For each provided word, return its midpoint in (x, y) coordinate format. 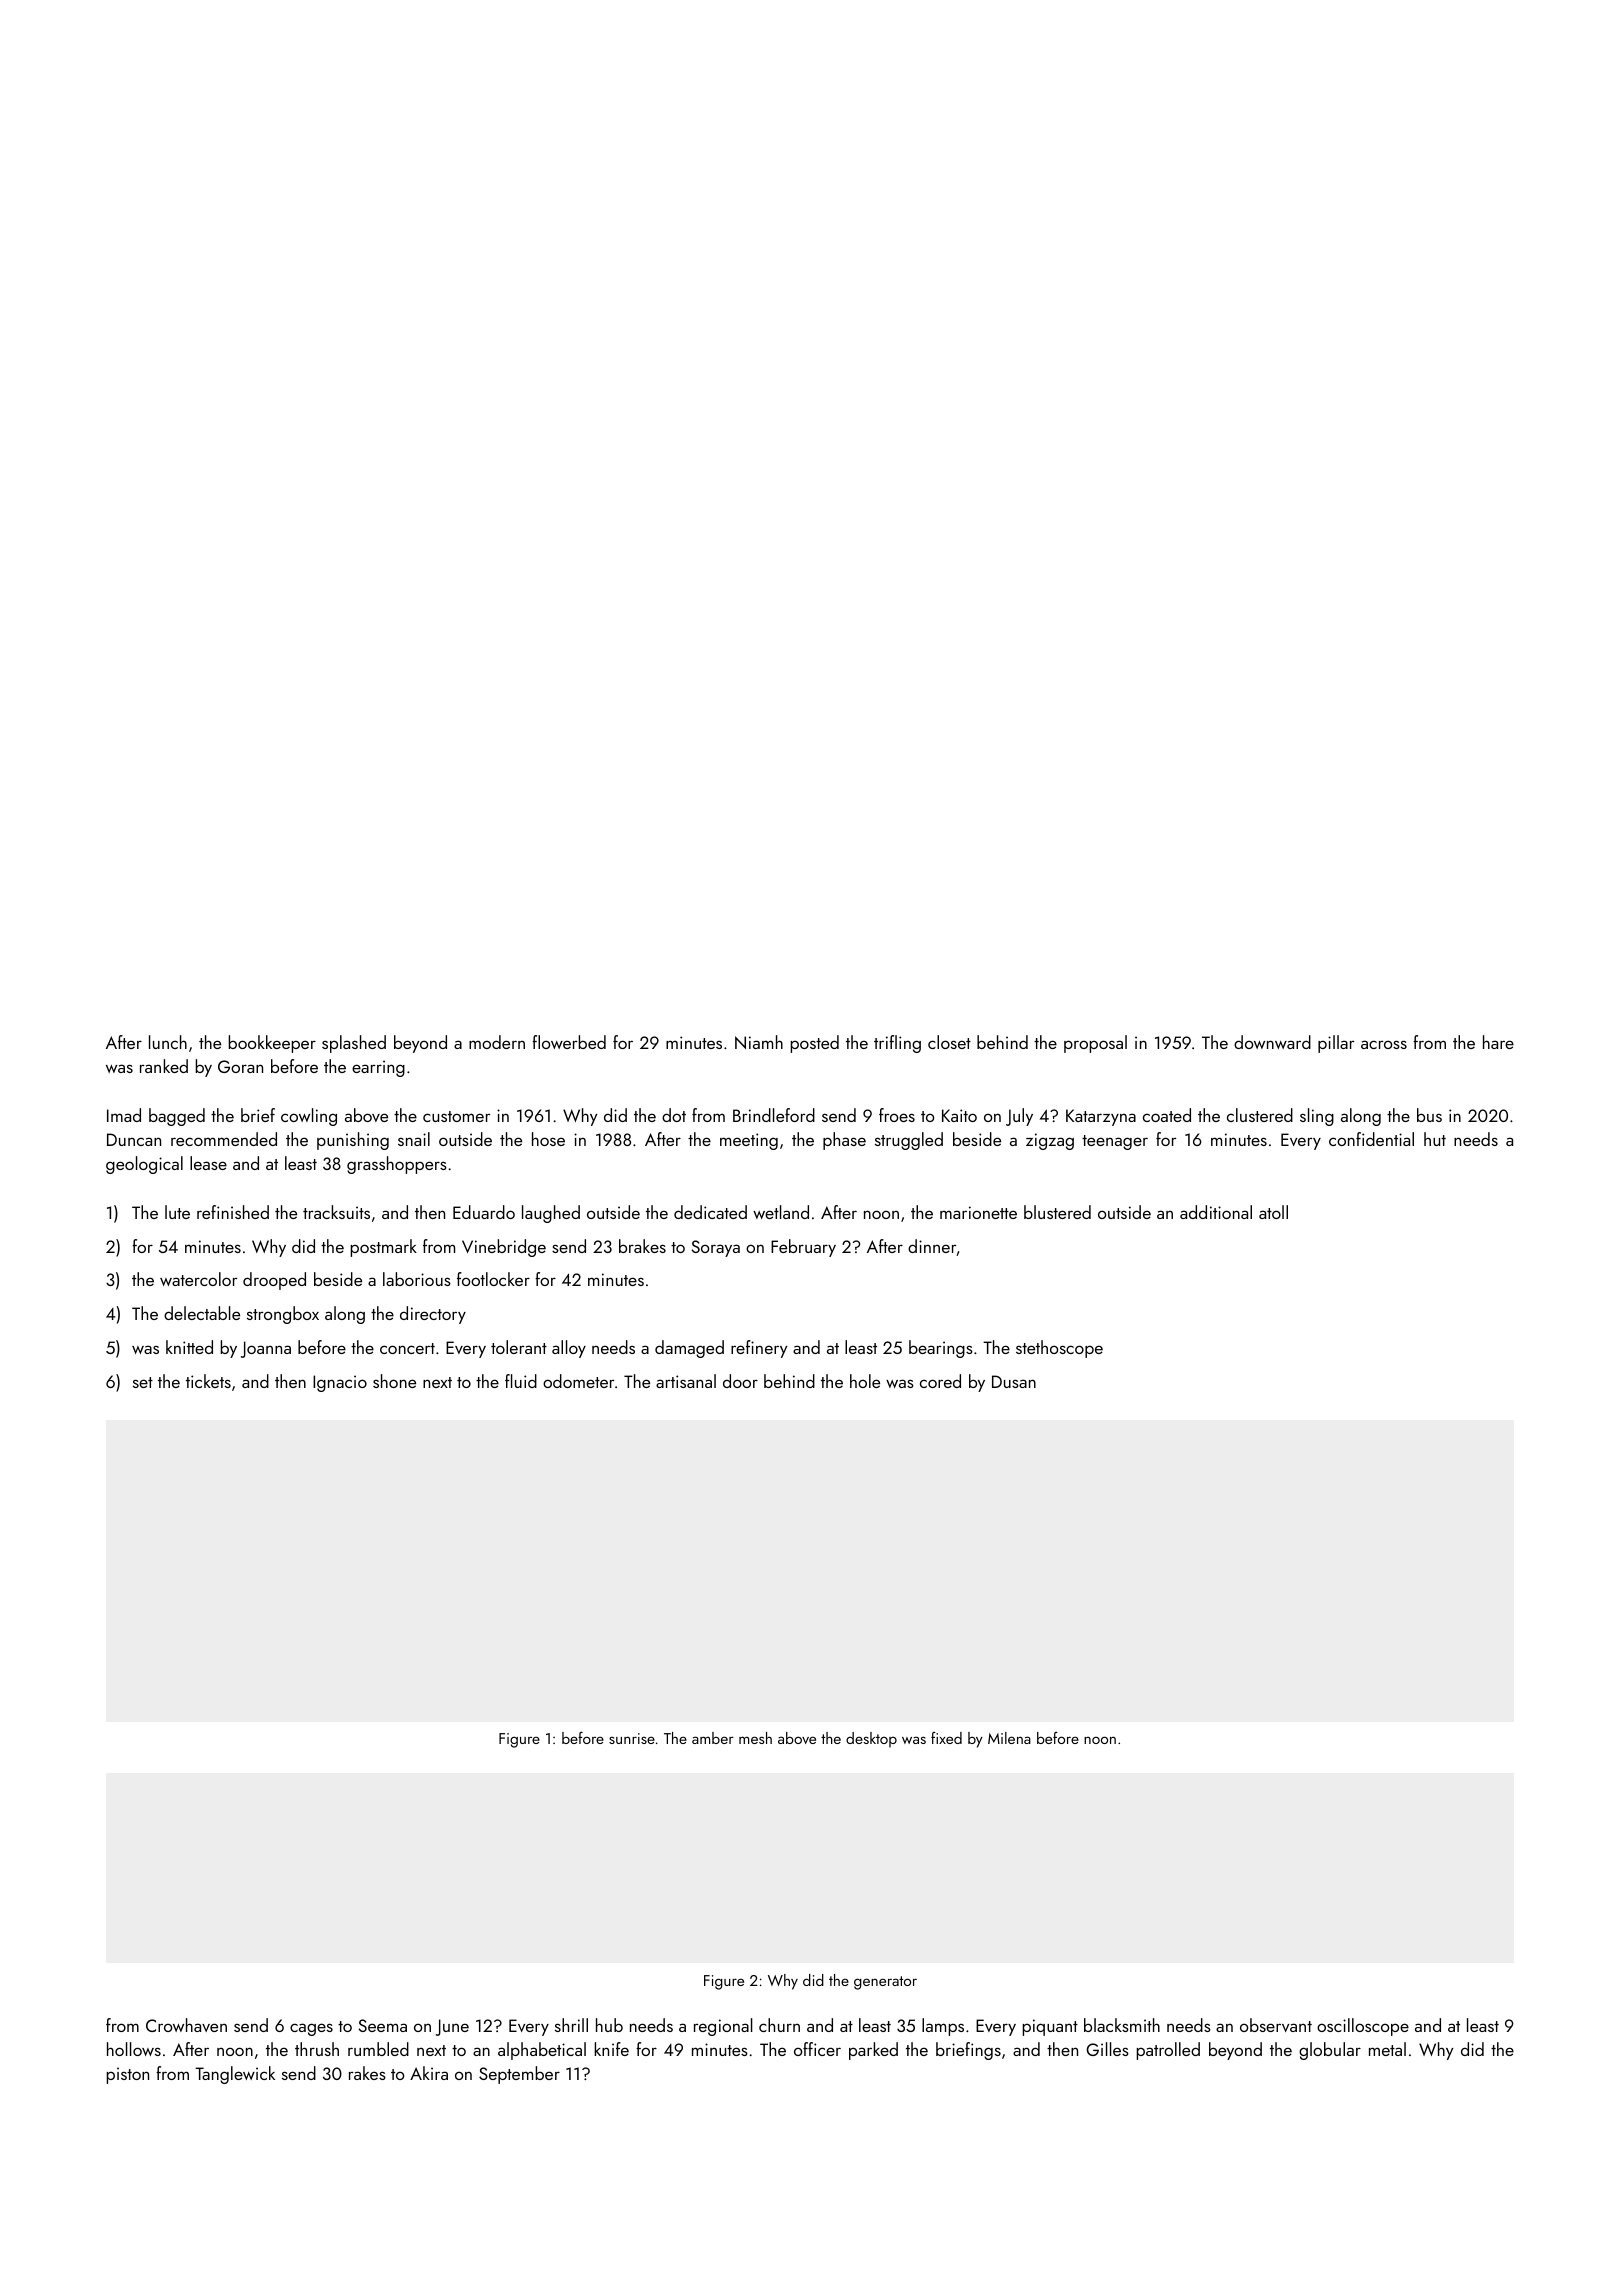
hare (1498, 1042)
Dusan (1014, 1381)
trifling (897, 1044)
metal (1387, 2049)
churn (779, 2025)
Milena (1009, 1738)
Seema (382, 2025)
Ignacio (340, 1383)
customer (456, 1116)
